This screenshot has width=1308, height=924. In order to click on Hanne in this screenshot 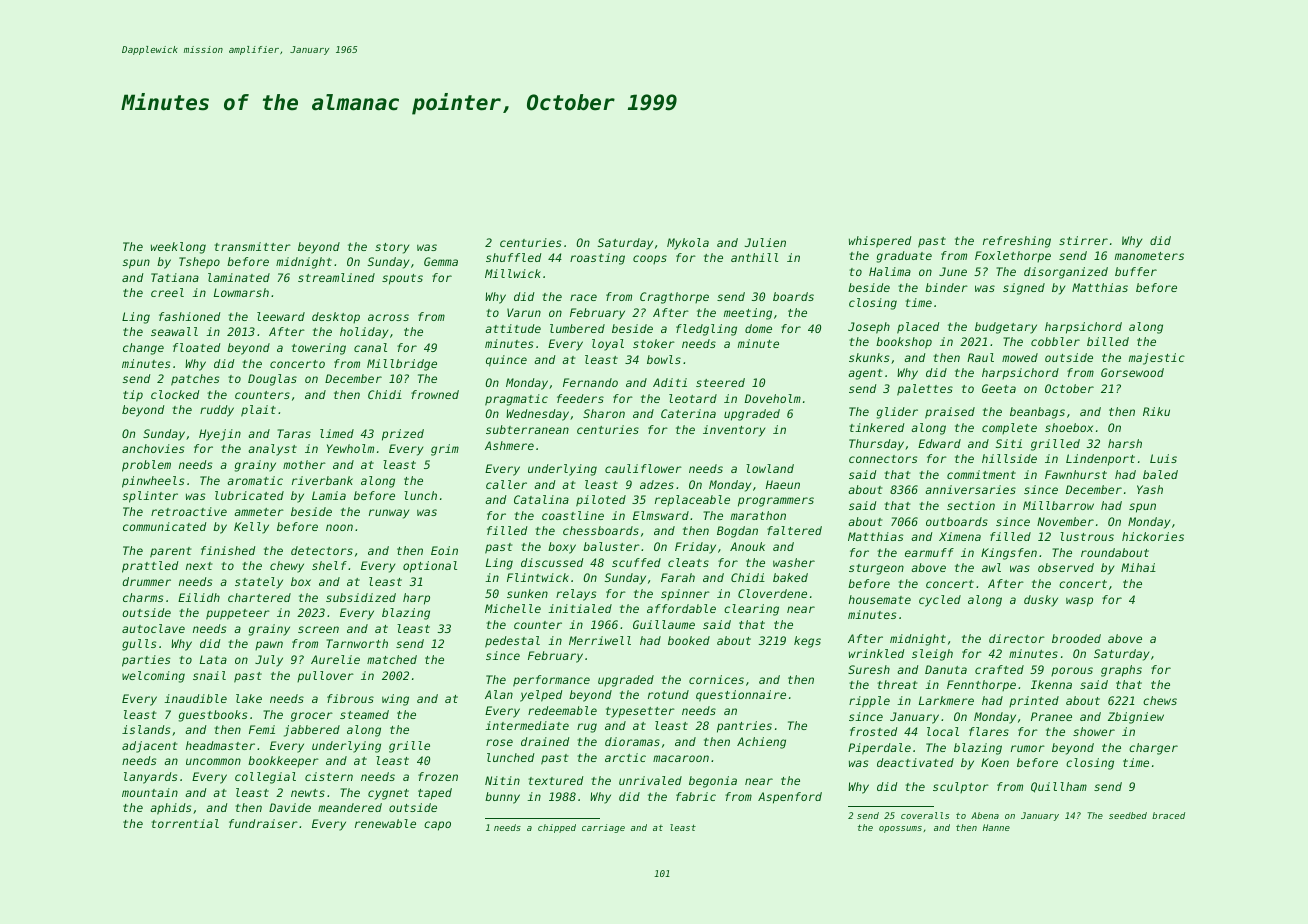, I will do `click(996, 827)`.
